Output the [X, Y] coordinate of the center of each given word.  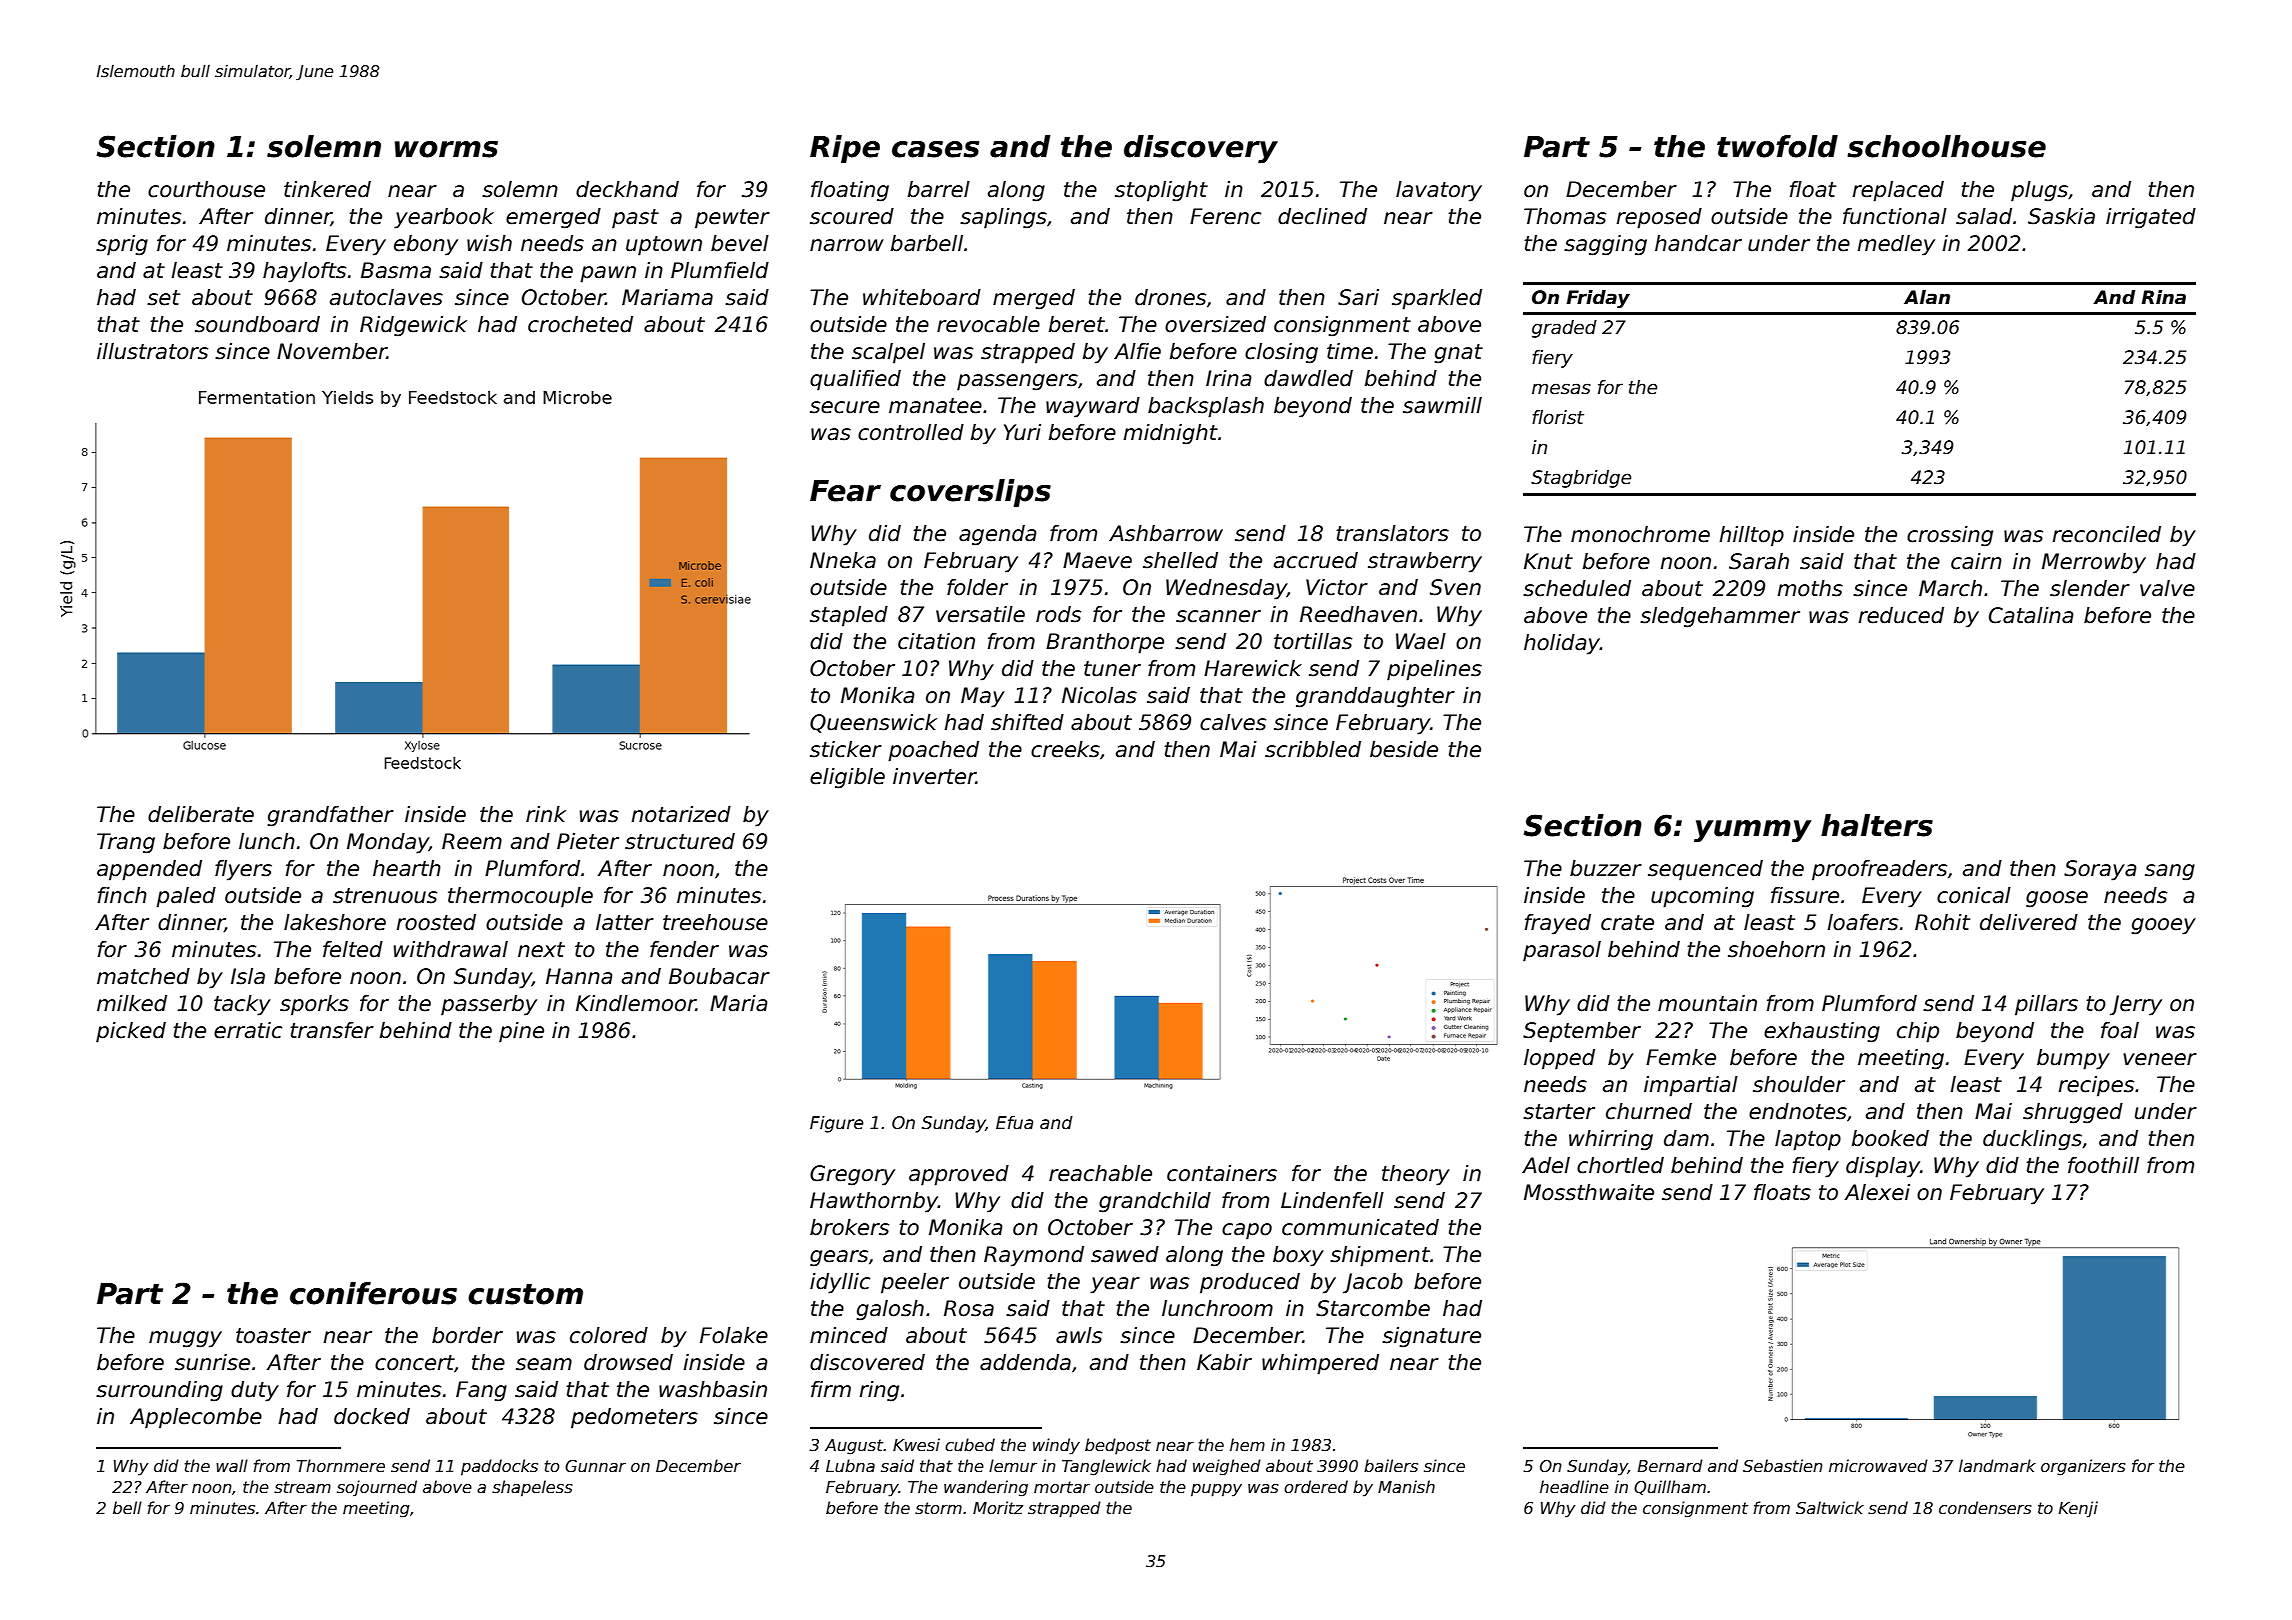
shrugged [2073, 1113]
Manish [1406, 1486]
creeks [1065, 749]
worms [446, 149]
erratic [248, 1030]
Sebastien [1783, 1466]
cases [935, 149]
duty [255, 1391]
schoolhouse [1946, 146]
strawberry [1425, 562]
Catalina [2031, 615]
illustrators [152, 351]
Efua [1014, 1122]
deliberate [201, 814]
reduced [1901, 615]
